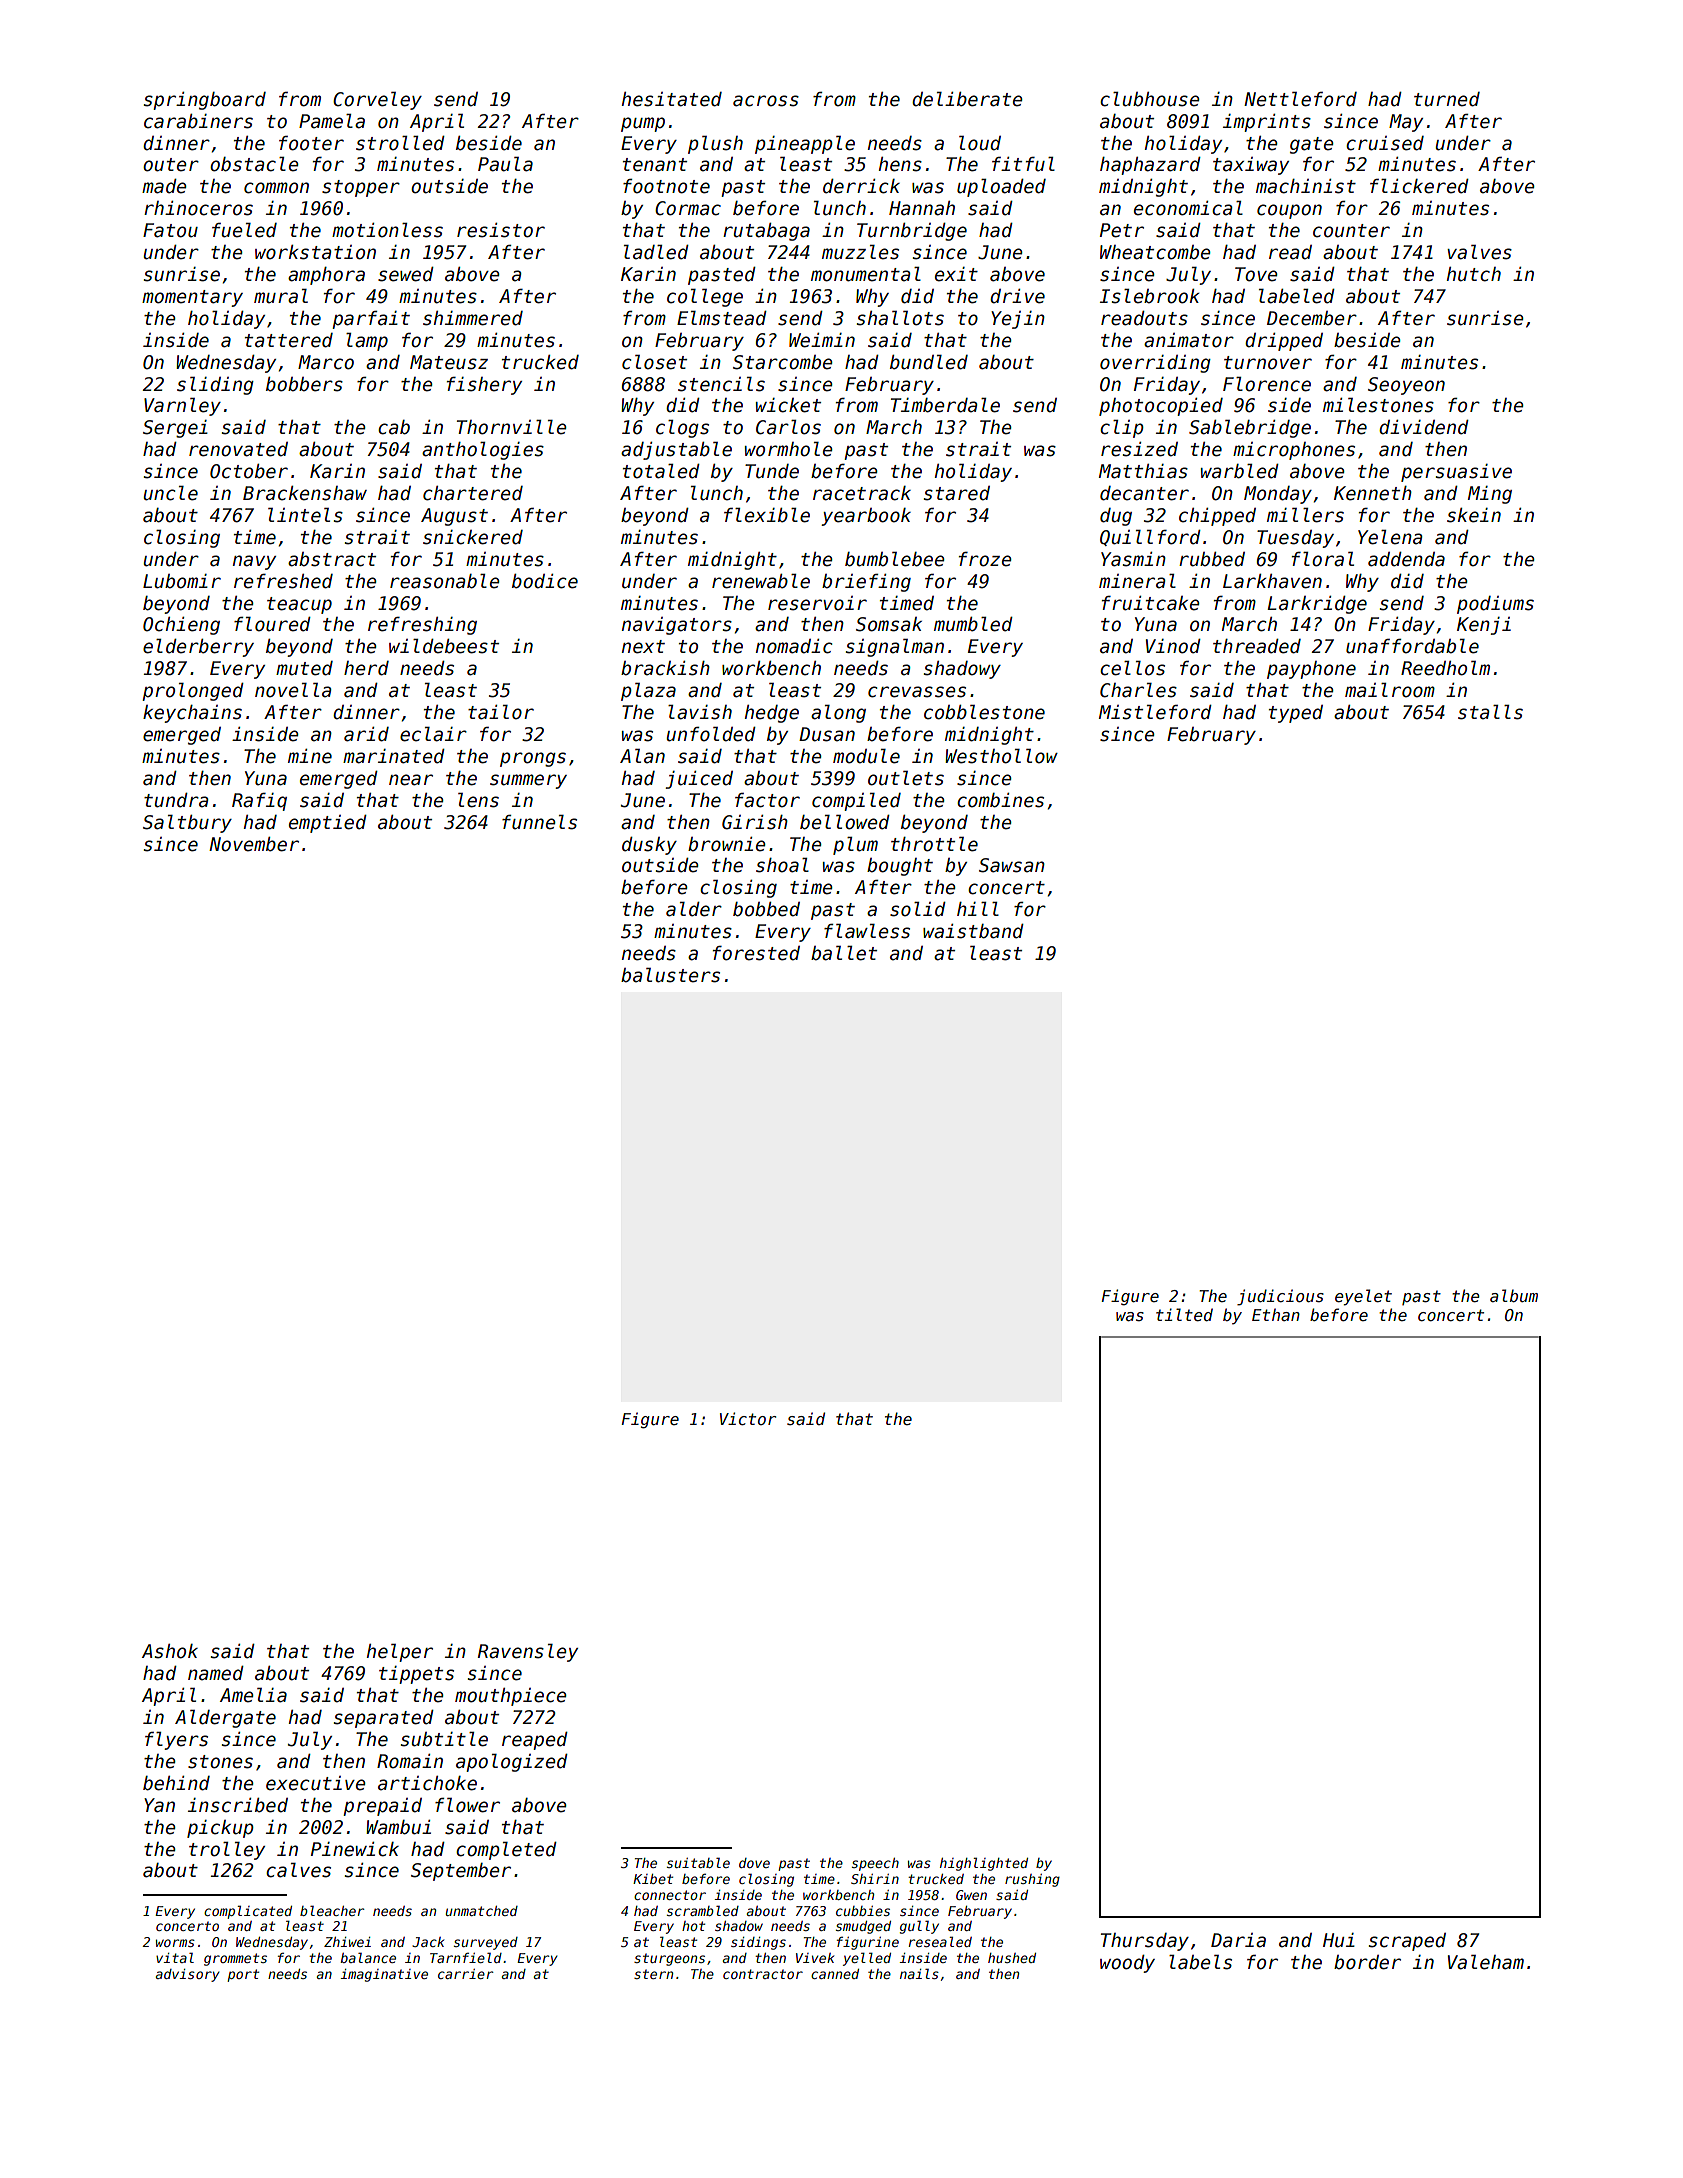  Describe the element at coordinates (1296, 714) in the screenshot. I see `typed` at that location.
